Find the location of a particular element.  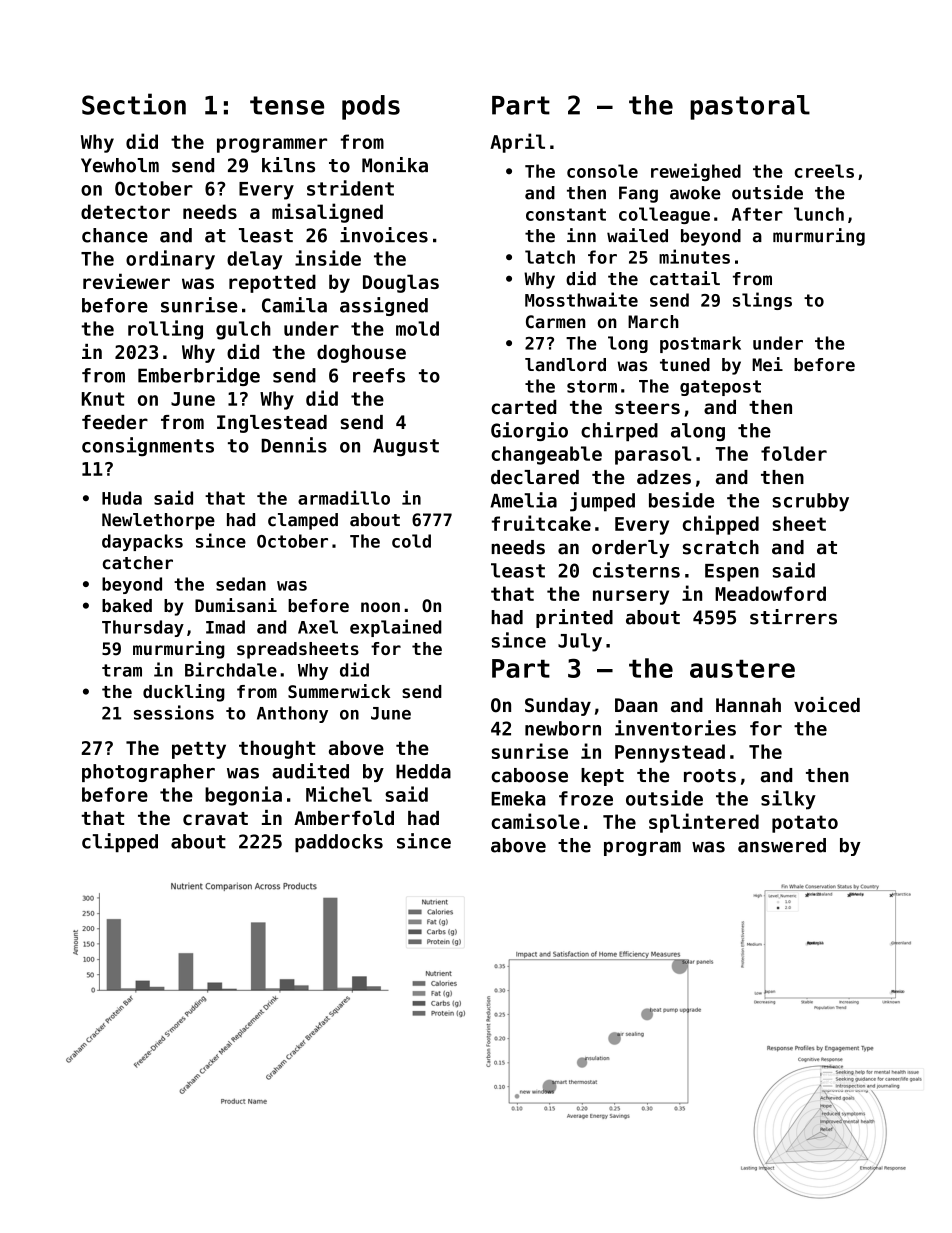

carted is located at coordinates (523, 407).
